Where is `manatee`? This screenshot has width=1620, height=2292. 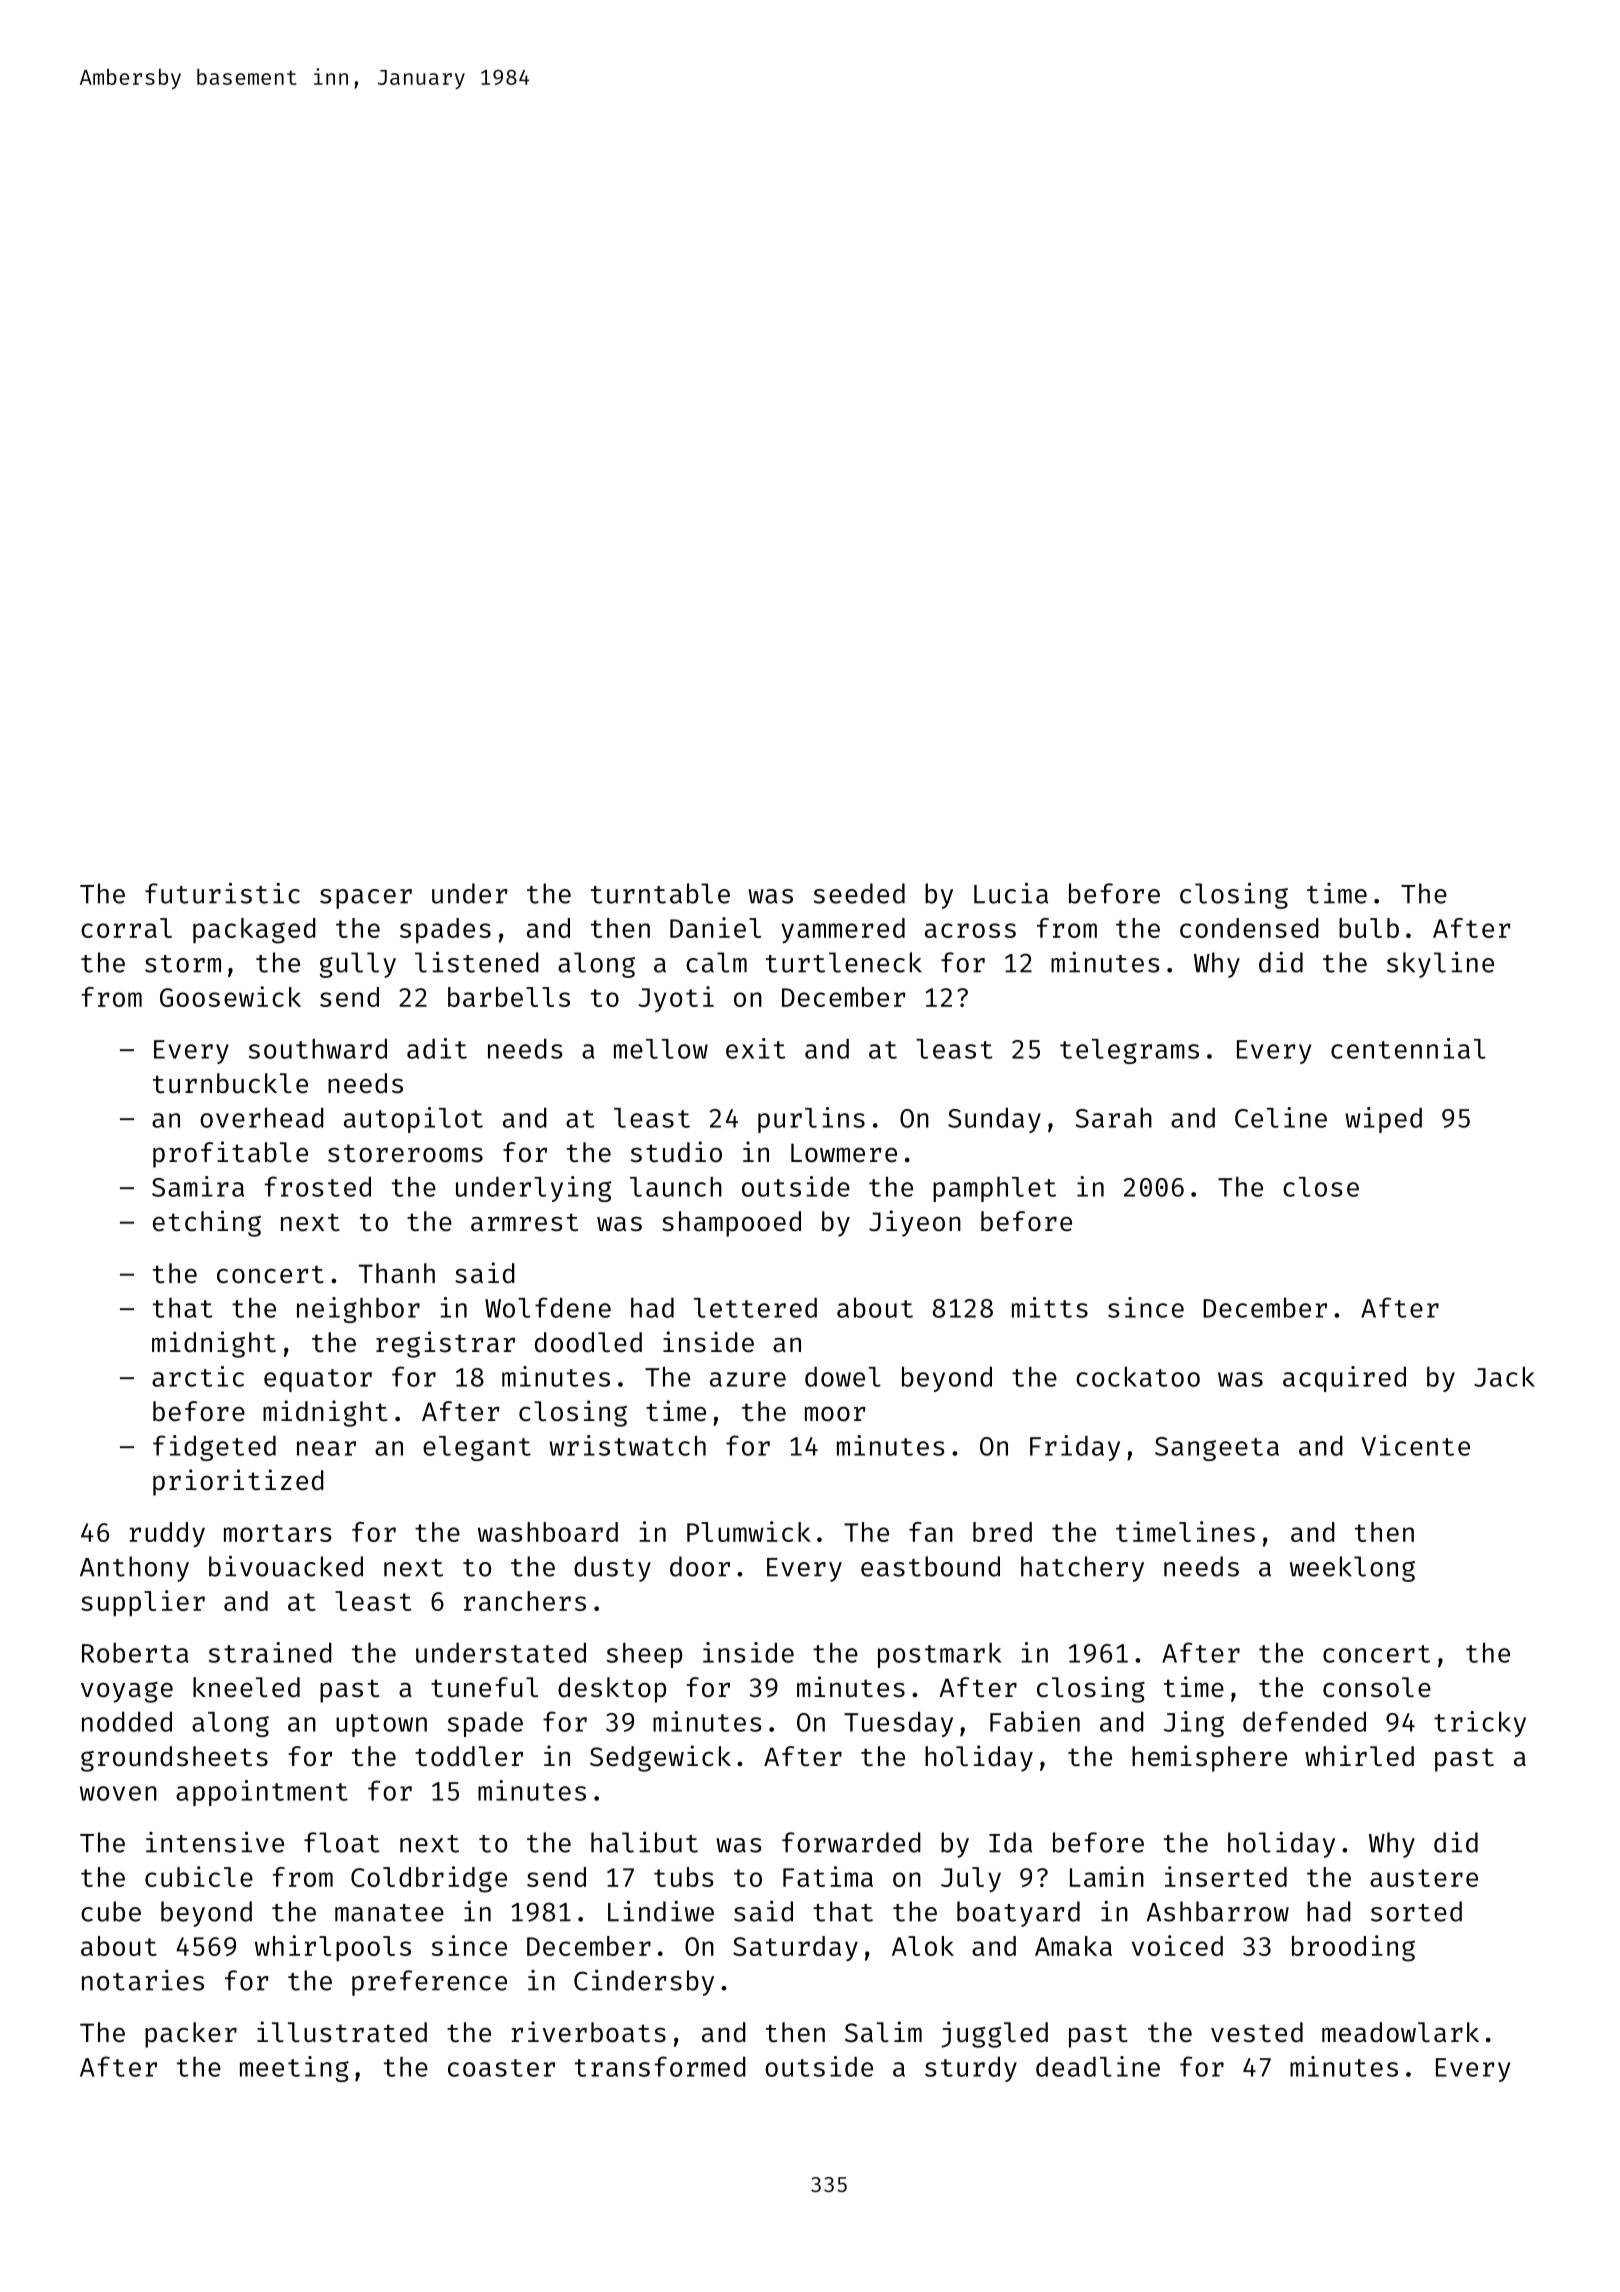
manatee is located at coordinates (389, 1913).
